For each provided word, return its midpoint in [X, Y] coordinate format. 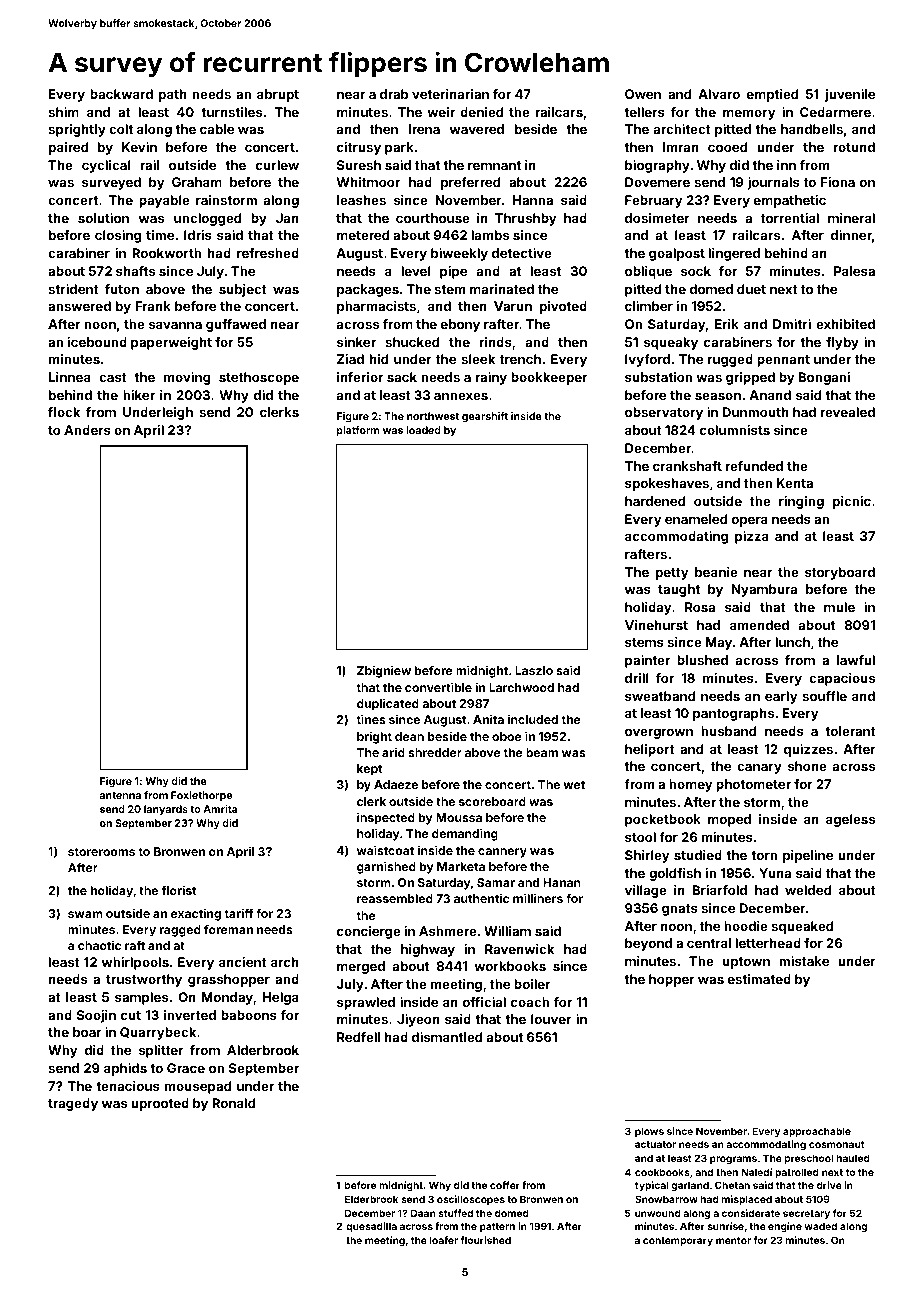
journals [773, 183]
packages [368, 290]
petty [672, 574]
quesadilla [371, 1227]
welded [808, 890]
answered [79, 306]
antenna [120, 795]
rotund [854, 147]
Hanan [562, 882]
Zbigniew [384, 671]
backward [121, 94]
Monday [227, 998]
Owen [643, 94]
